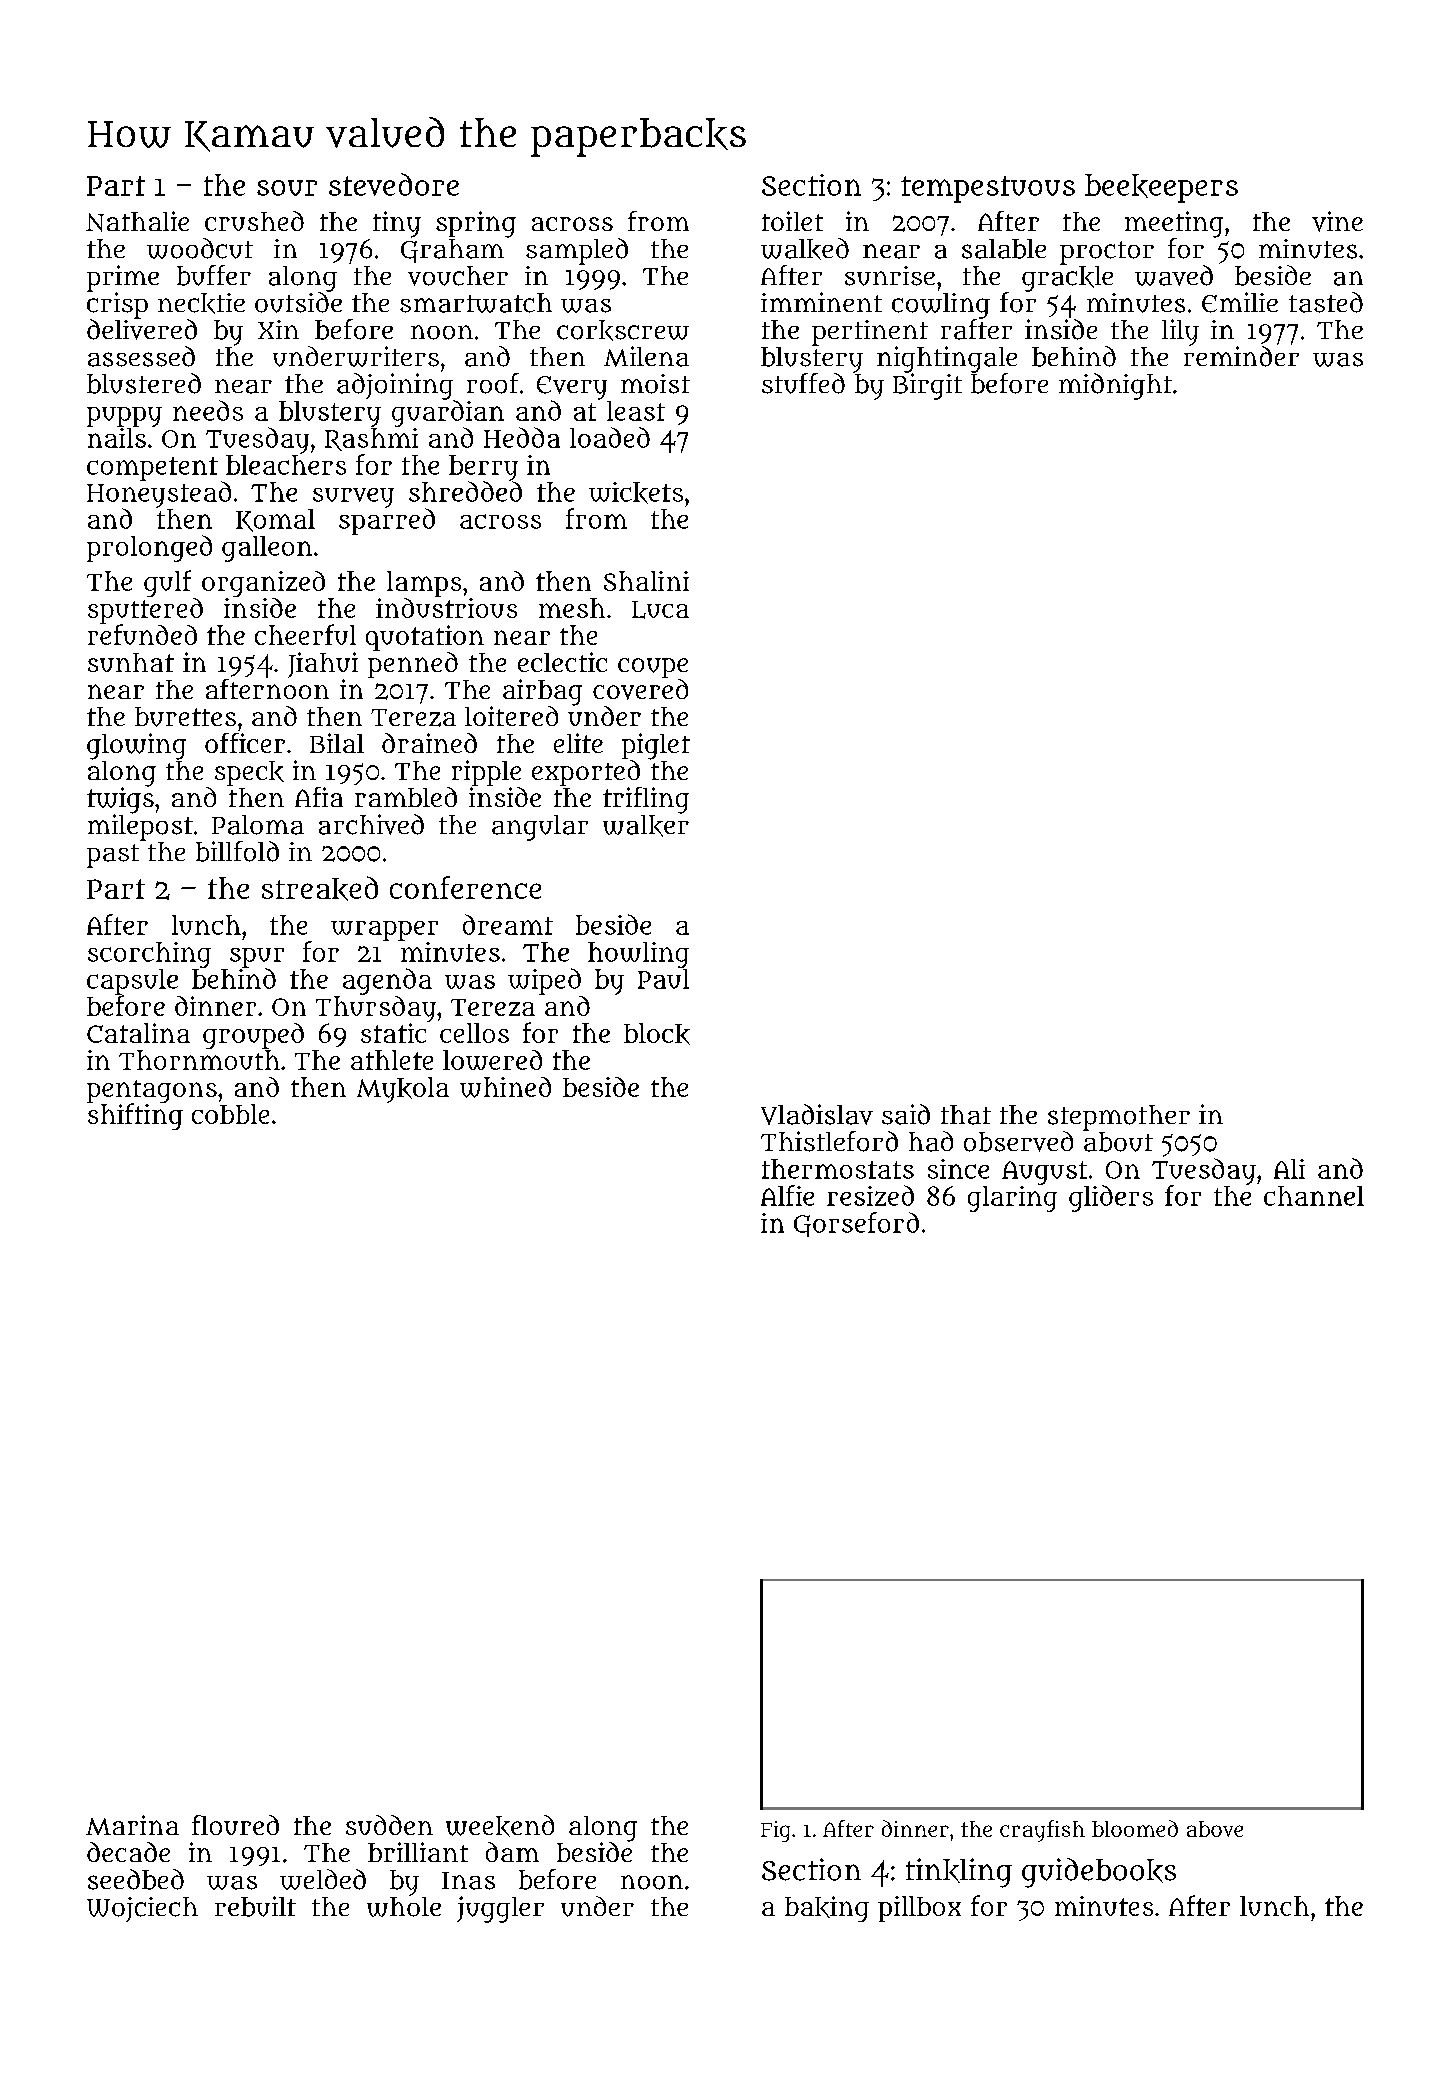 The width and height of the image is (1450, 2100). I want to click on Paul, so click(663, 979).
